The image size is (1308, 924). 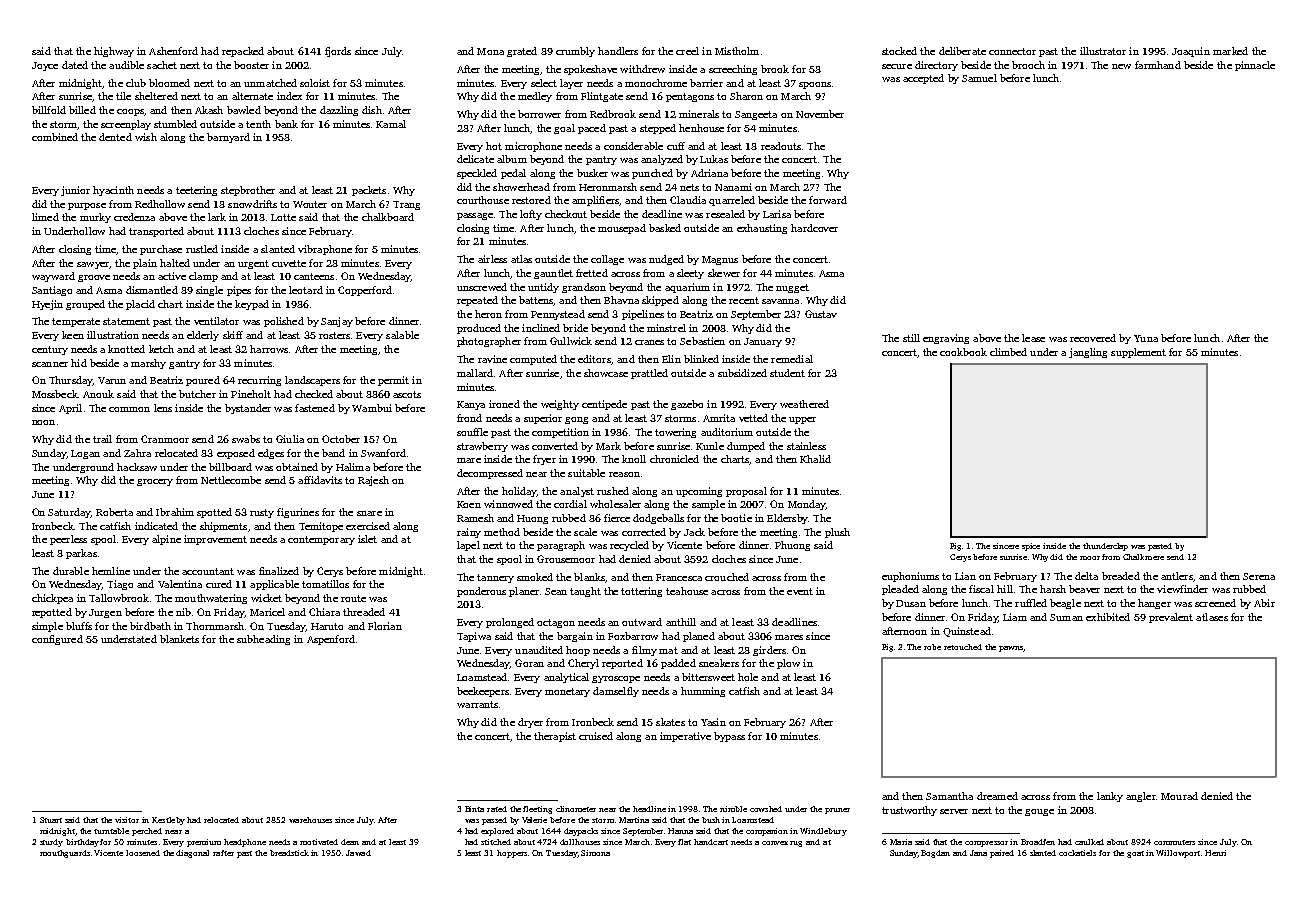 I want to click on bloomed, so click(x=169, y=83).
